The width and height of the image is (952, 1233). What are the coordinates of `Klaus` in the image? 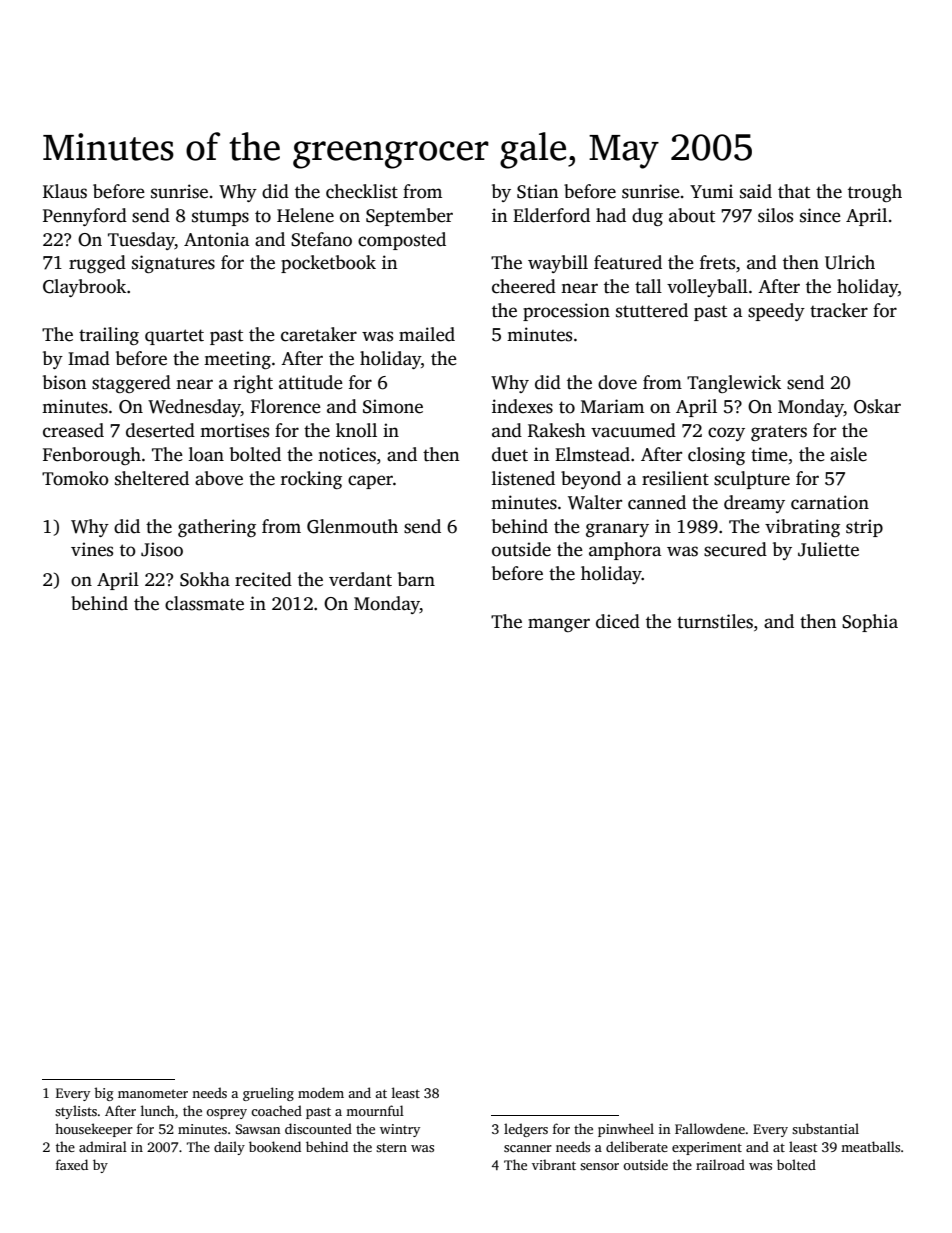 It's located at (65, 191).
